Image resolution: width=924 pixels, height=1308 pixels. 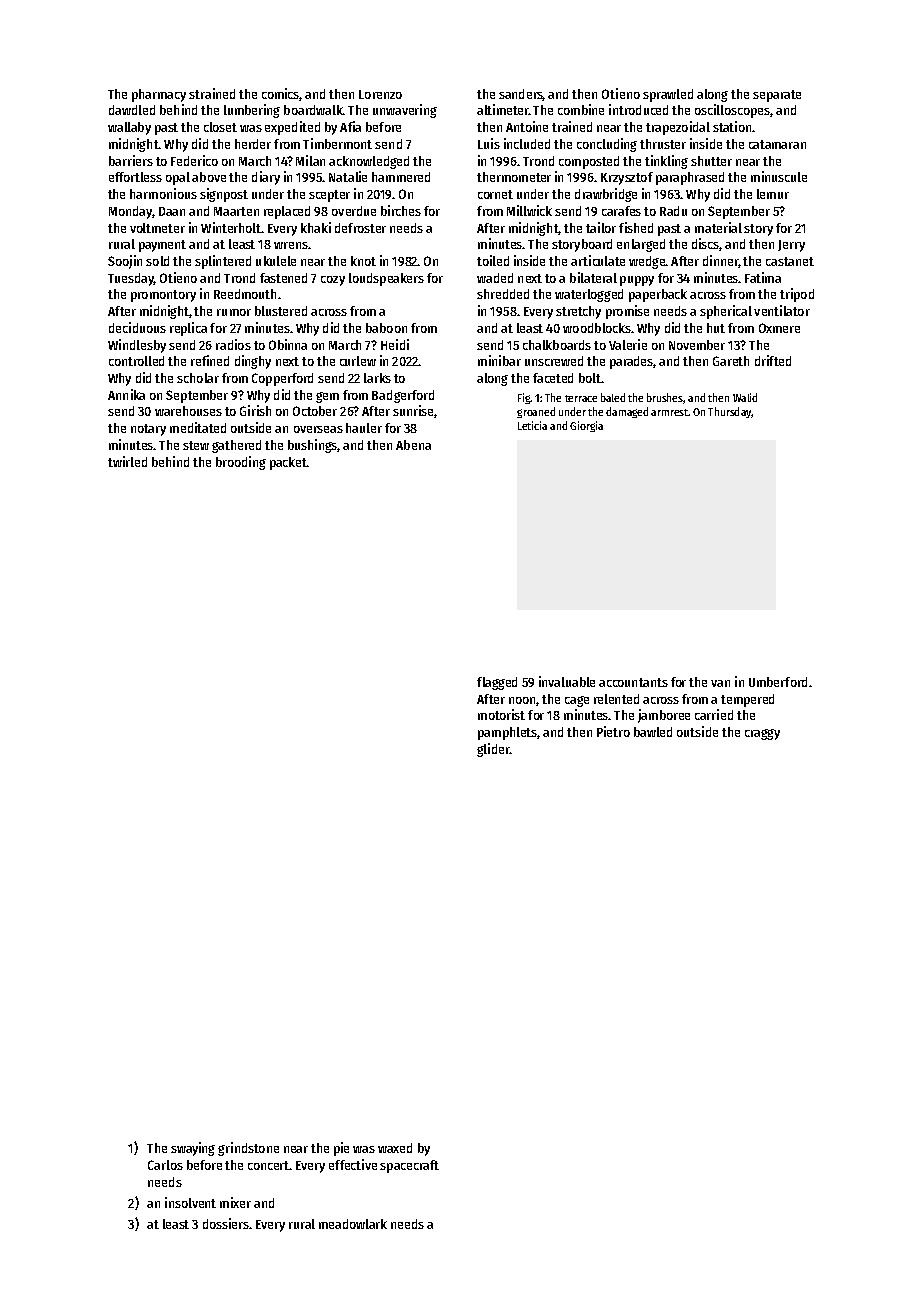 I want to click on motorist, so click(x=501, y=714).
